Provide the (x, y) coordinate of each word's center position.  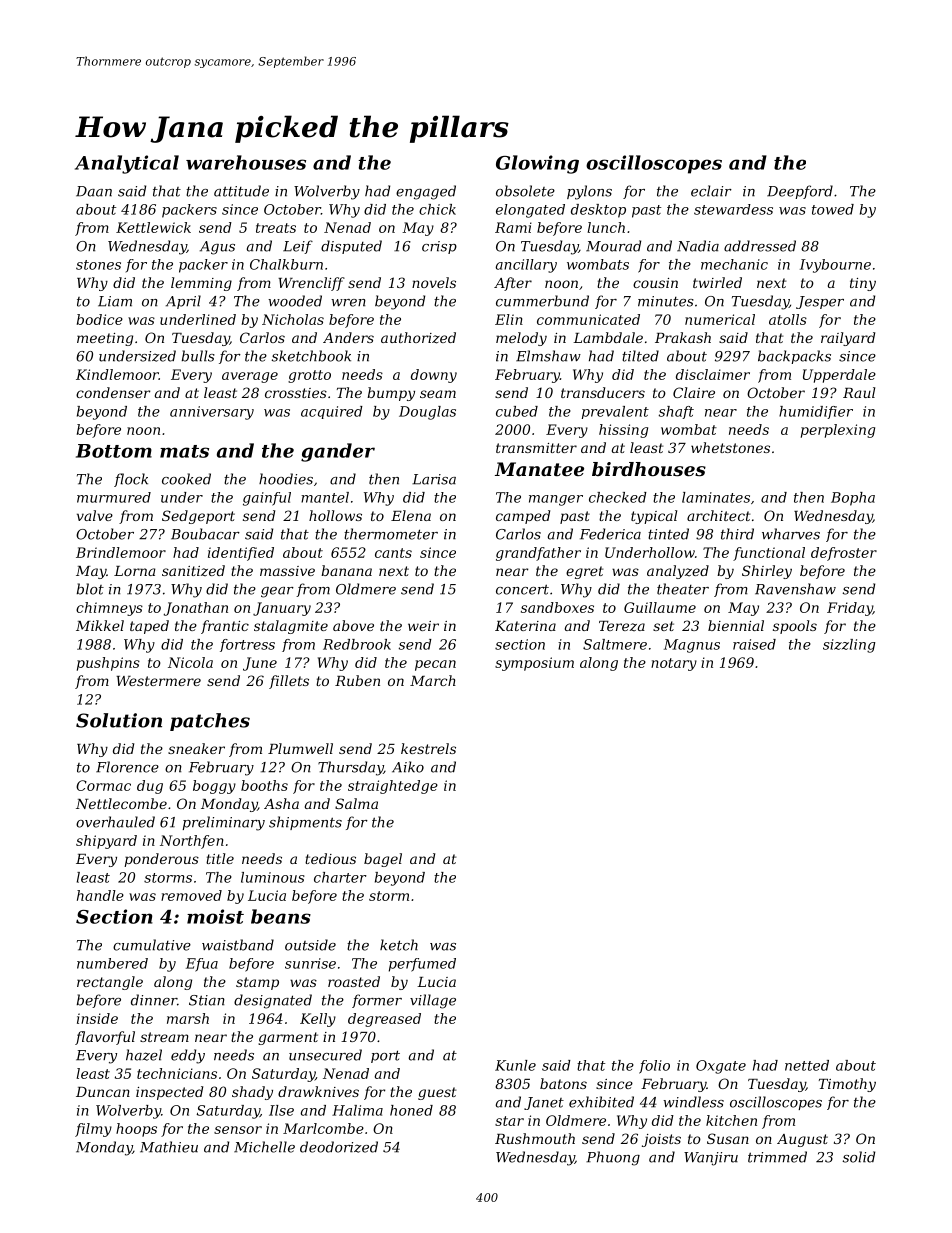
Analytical (127, 164)
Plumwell (300, 748)
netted (807, 1065)
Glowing (537, 164)
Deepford (800, 192)
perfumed (422, 965)
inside (97, 1018)
